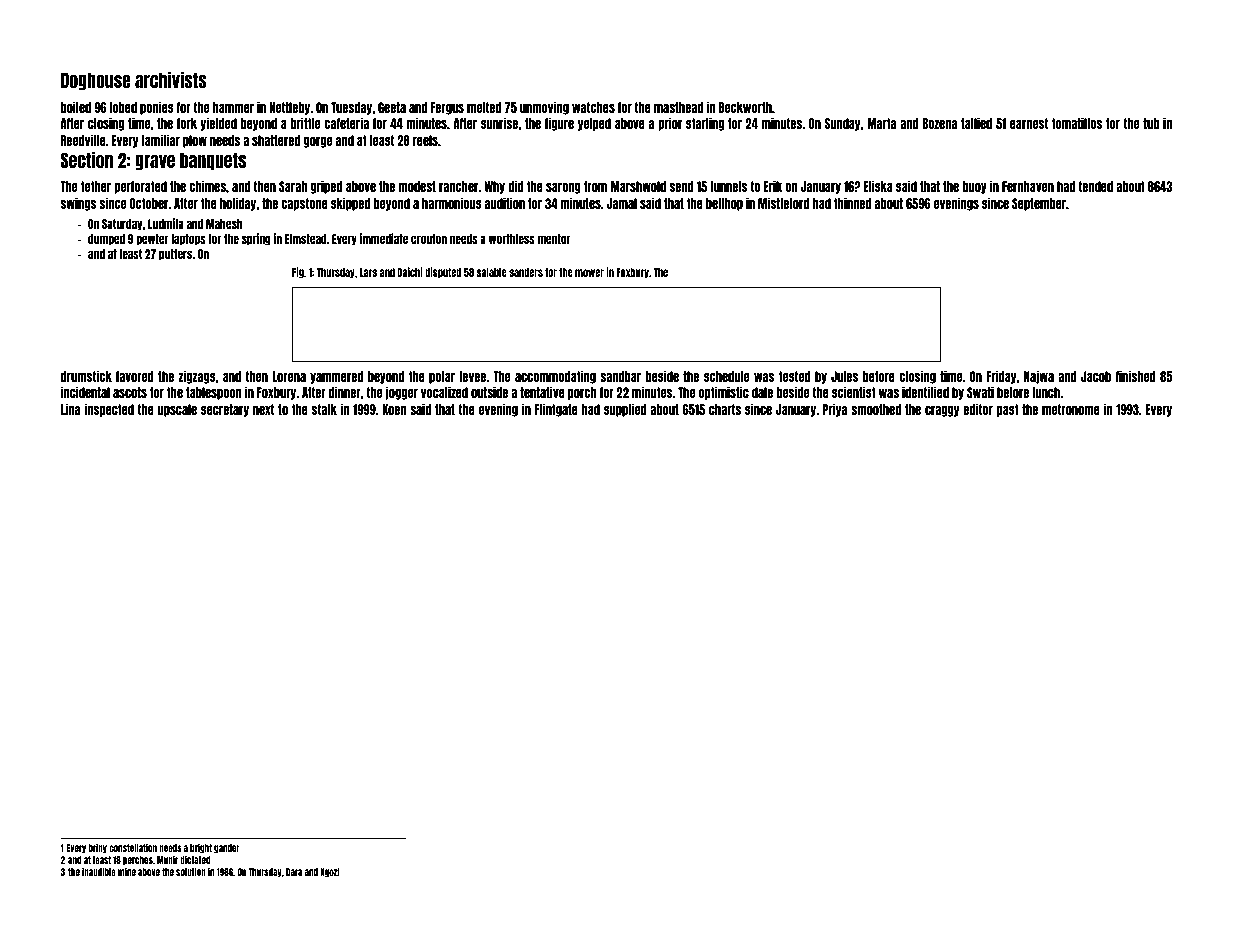 This screenshot has height=952, width=1233. I want to click on Ngozi, so click(329, 872).
